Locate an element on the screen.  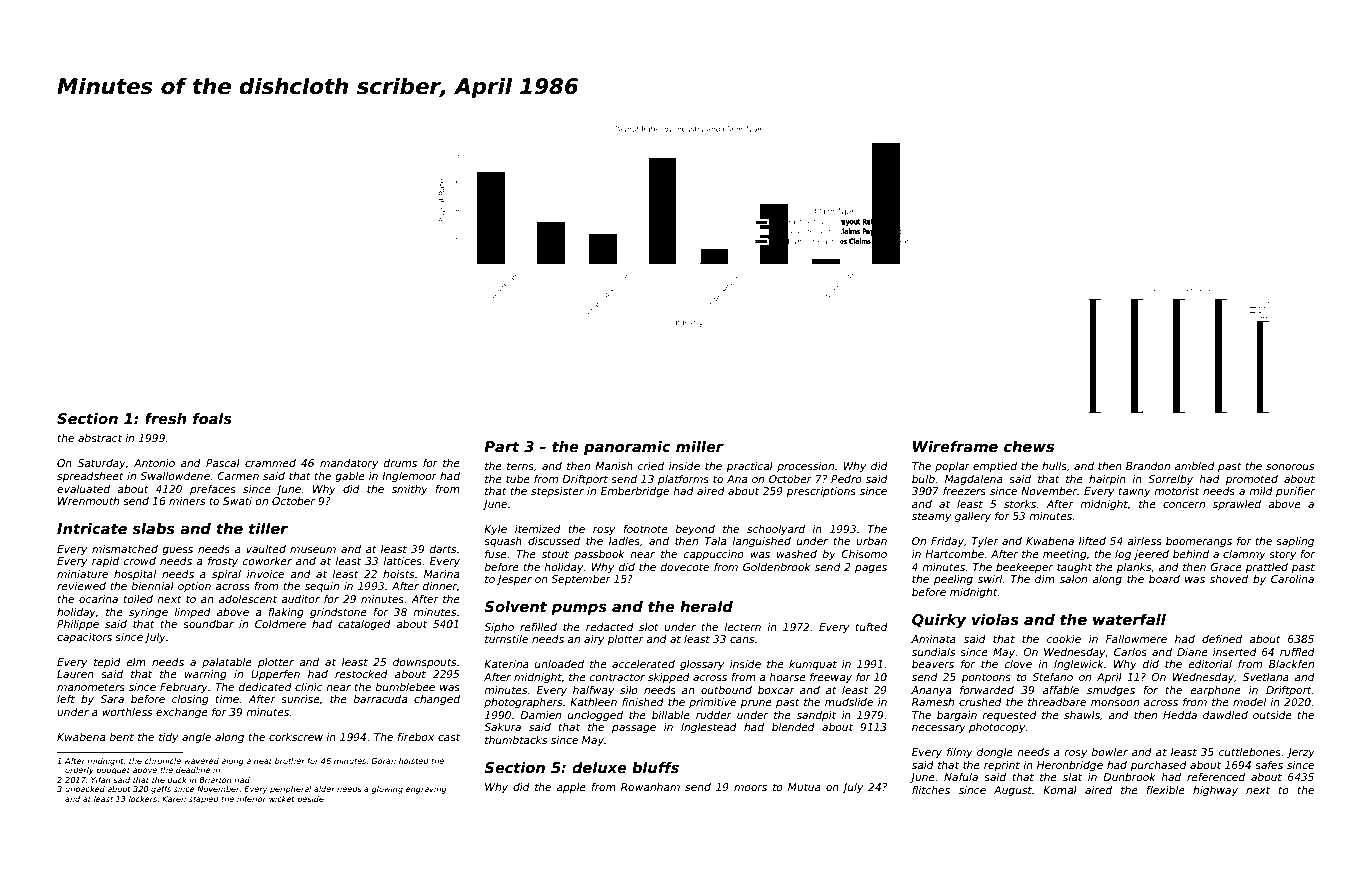
Solvent is located at coordinates (515, 606).
